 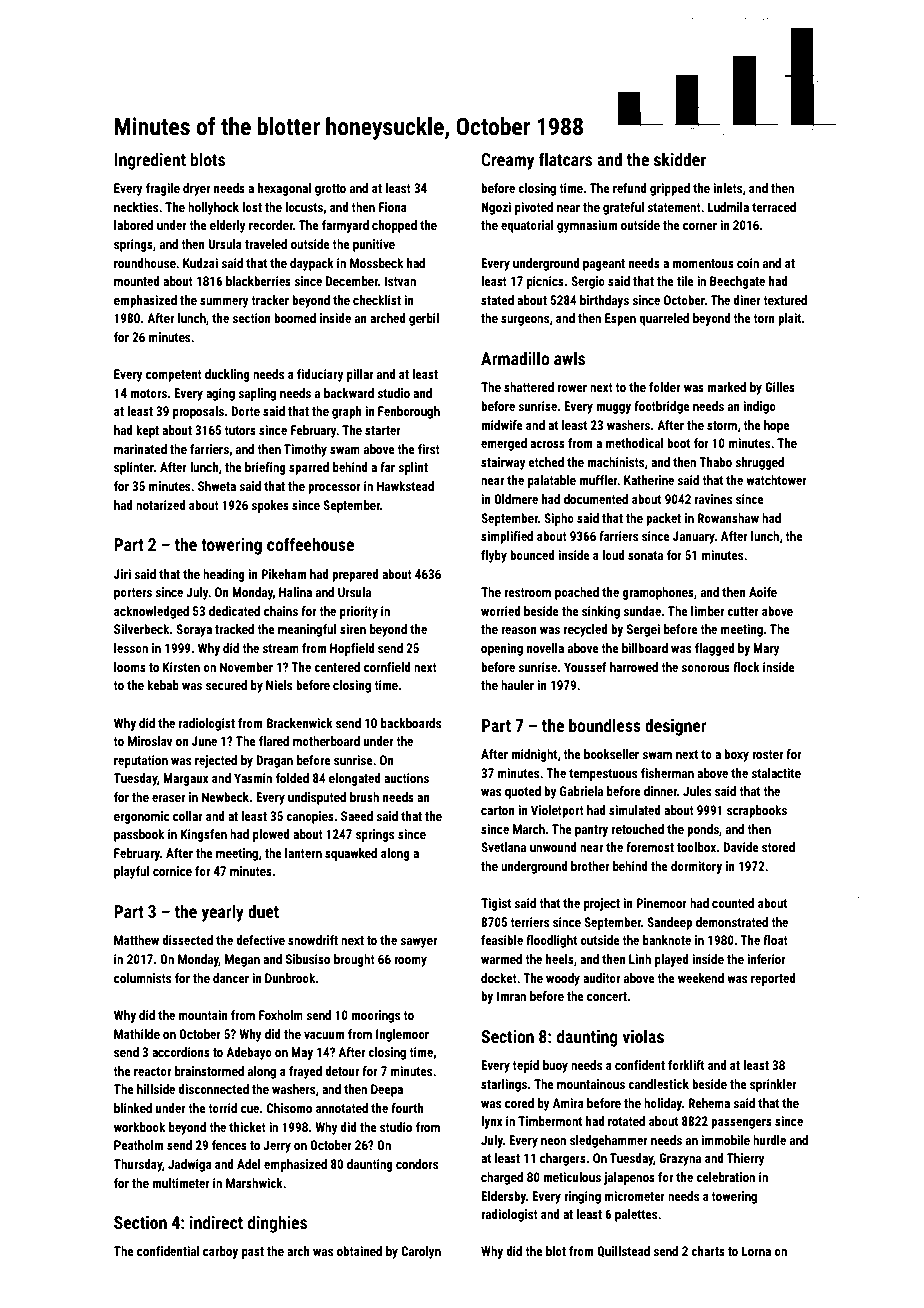 I want to click on carboy, so click(x=220, y=1252).
